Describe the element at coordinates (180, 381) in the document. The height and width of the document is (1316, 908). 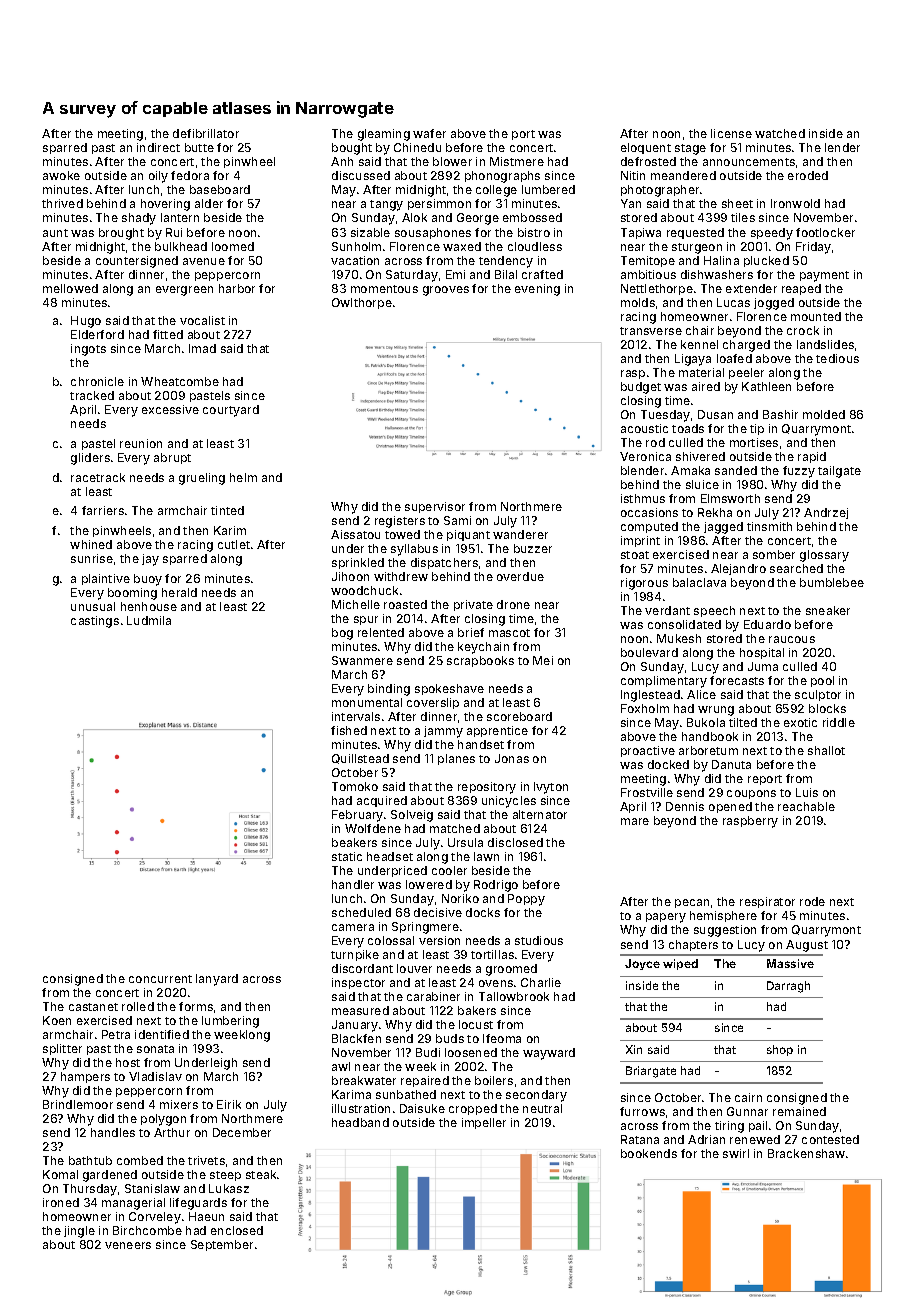
I see `Wheatcombe` at that location.
